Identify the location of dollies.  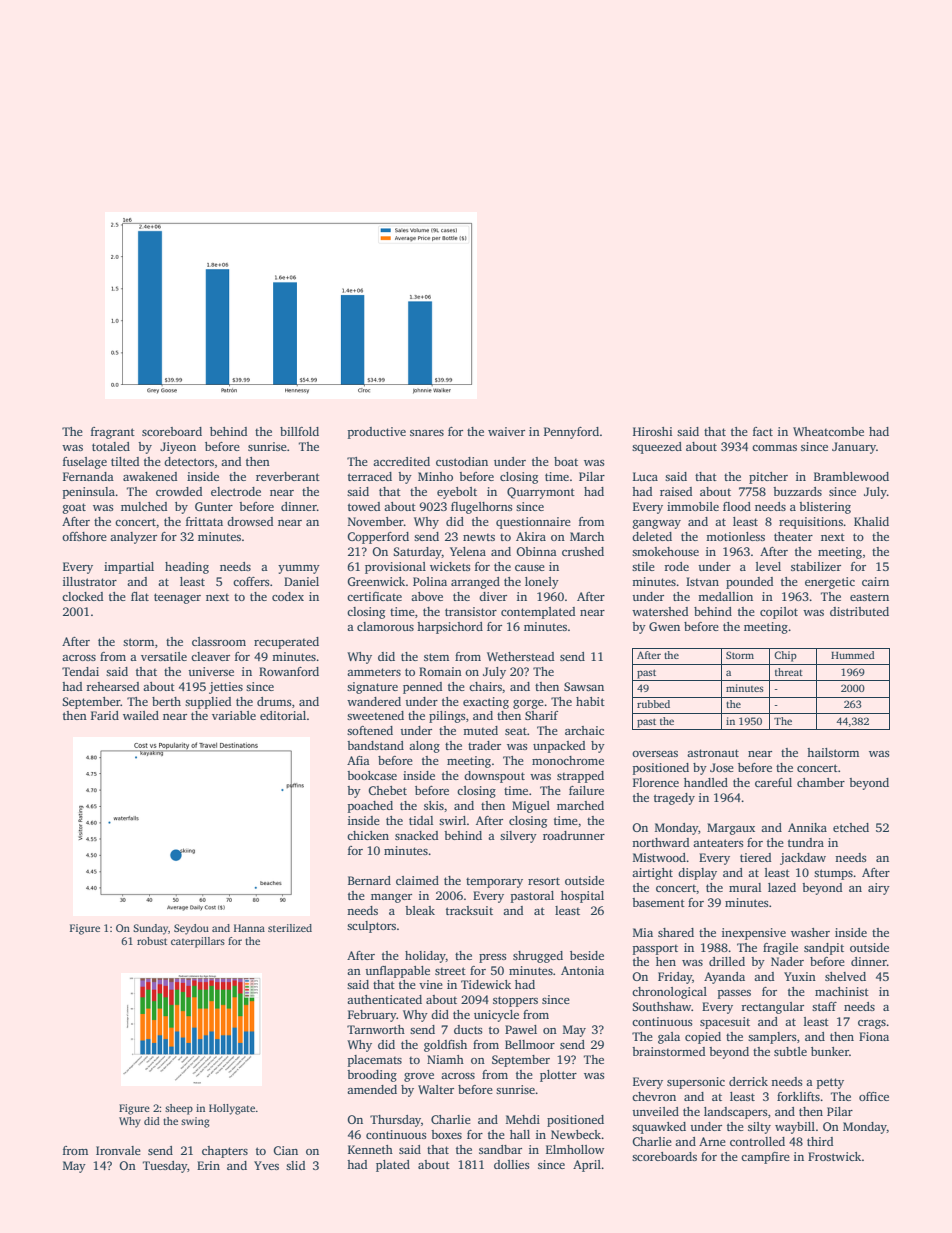
(512, 1164).
